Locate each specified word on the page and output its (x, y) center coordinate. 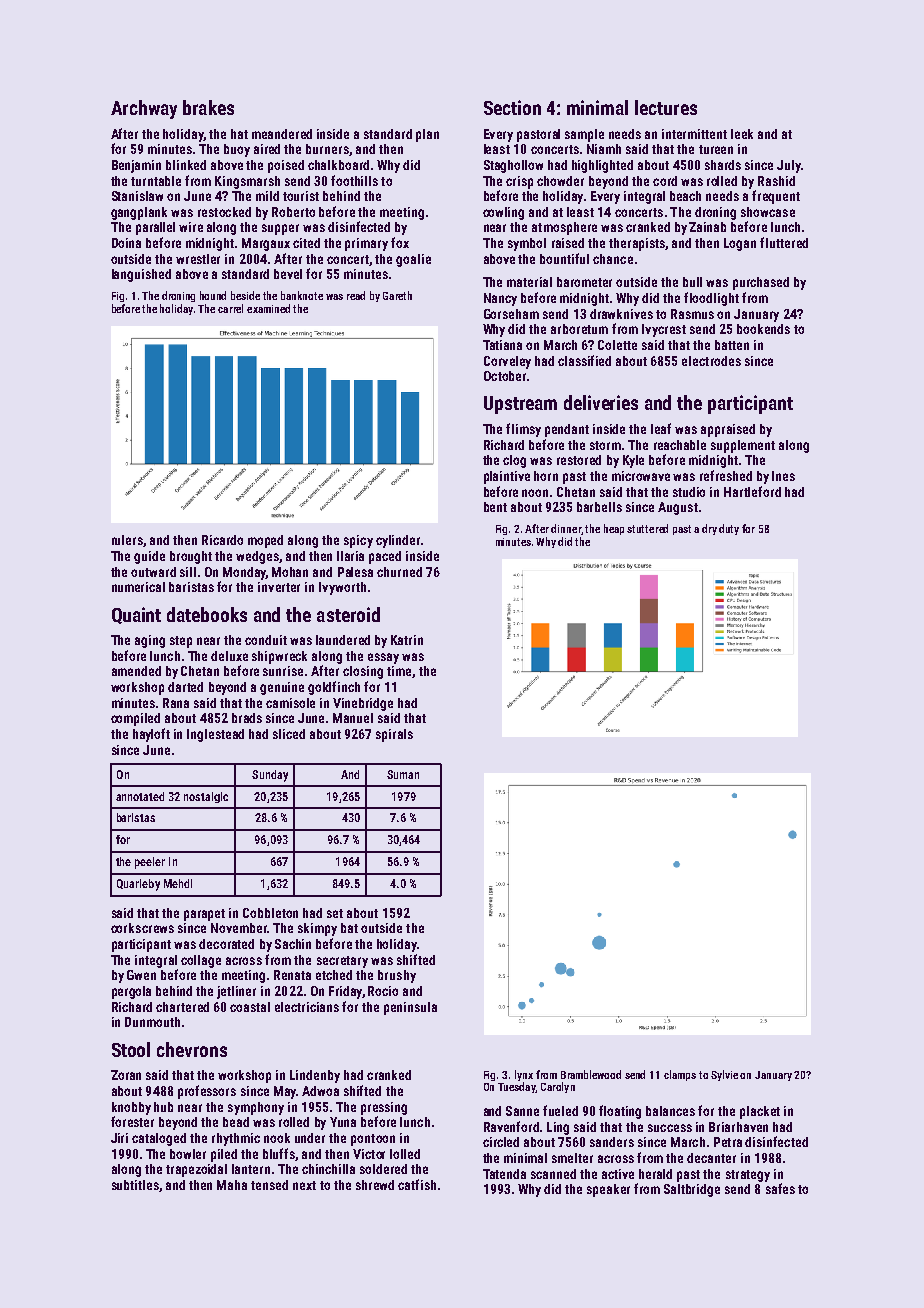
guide (149, 557)
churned (399, 572)
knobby (131, 1108)
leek (742, 134)
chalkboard (338, 165)
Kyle (633, 461)
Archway (144, 109)
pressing (384, 1108)
